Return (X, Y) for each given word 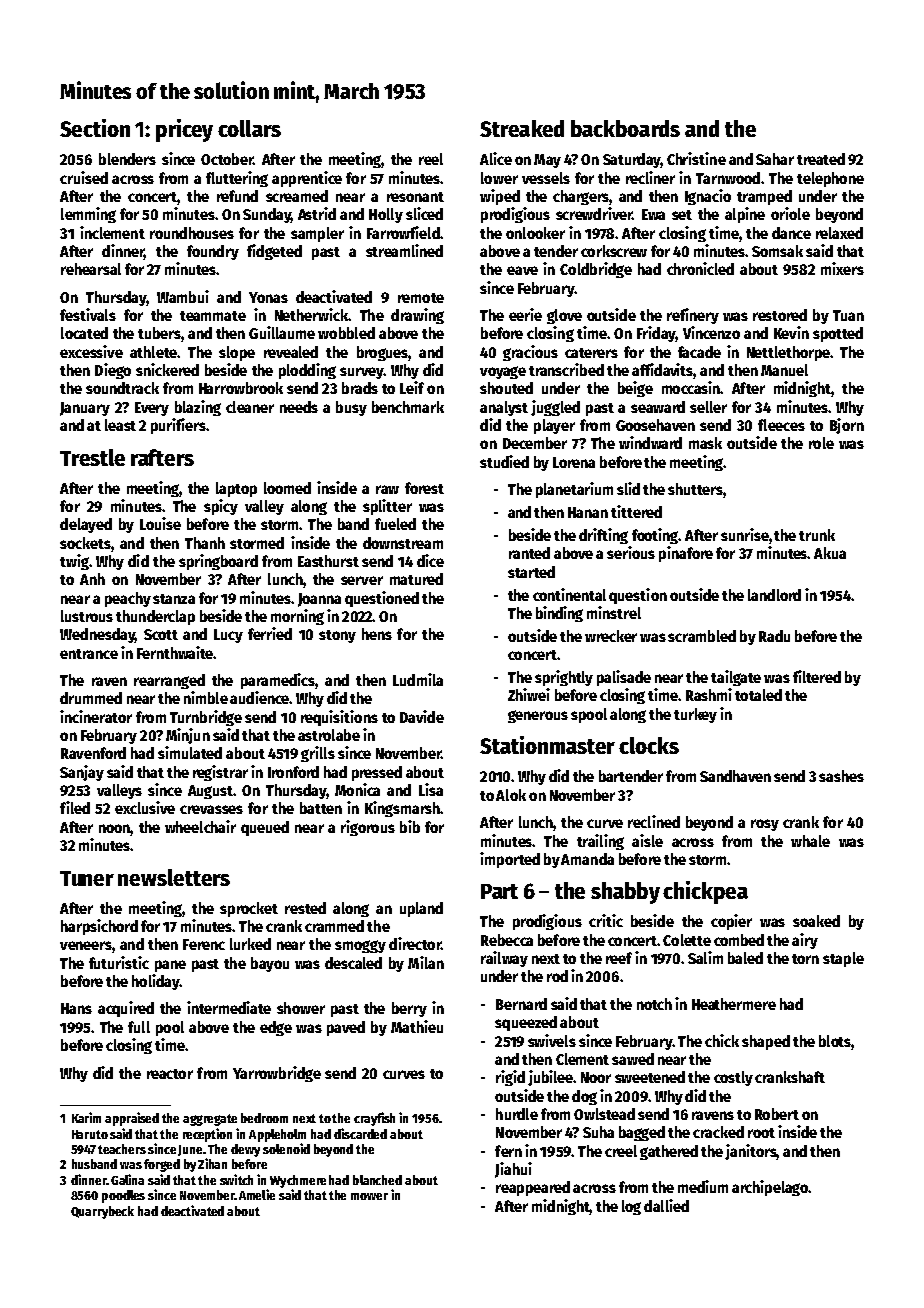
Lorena (574, 462)
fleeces (781, 425)
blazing (198, 408)
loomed (287, 488)
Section (95, 128)
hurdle (517, 1114)
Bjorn (847, 426)
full (139, 1027)
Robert (777, 1114)
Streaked (522, 128)
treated (821, 159)
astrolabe (329, 735)
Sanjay (82, 773)
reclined (654, 821)
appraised (132, 1119)
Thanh (205, 543)
